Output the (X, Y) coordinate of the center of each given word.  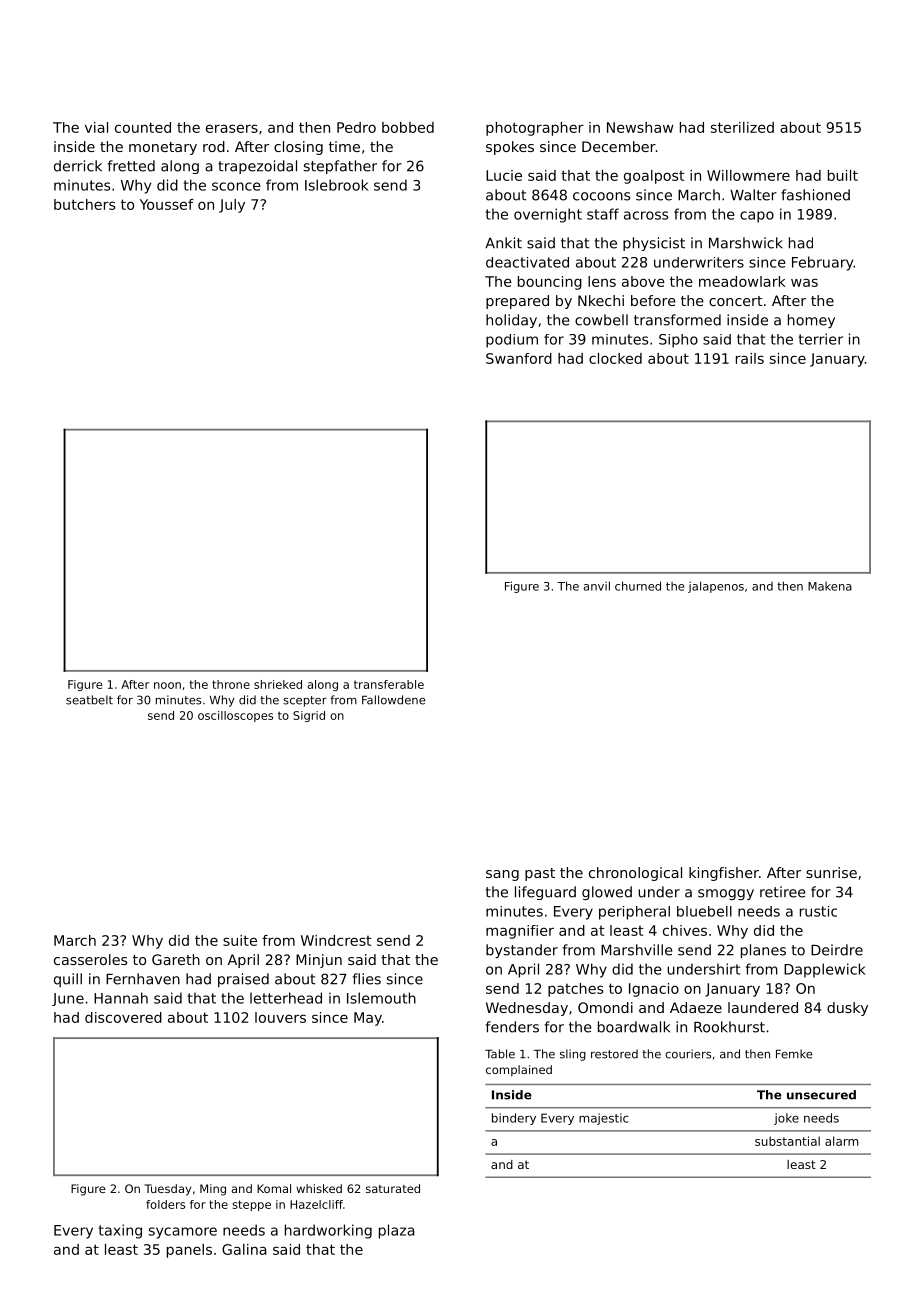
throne (231, 684)
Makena (830, 586)
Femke (794, 1054)
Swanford (519, 358)
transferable (389, 684)
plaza (397, 1231)
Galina (244, 1249)
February (823, 263)
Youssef (167, 204)
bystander (522, 951)
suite (240, 940)
